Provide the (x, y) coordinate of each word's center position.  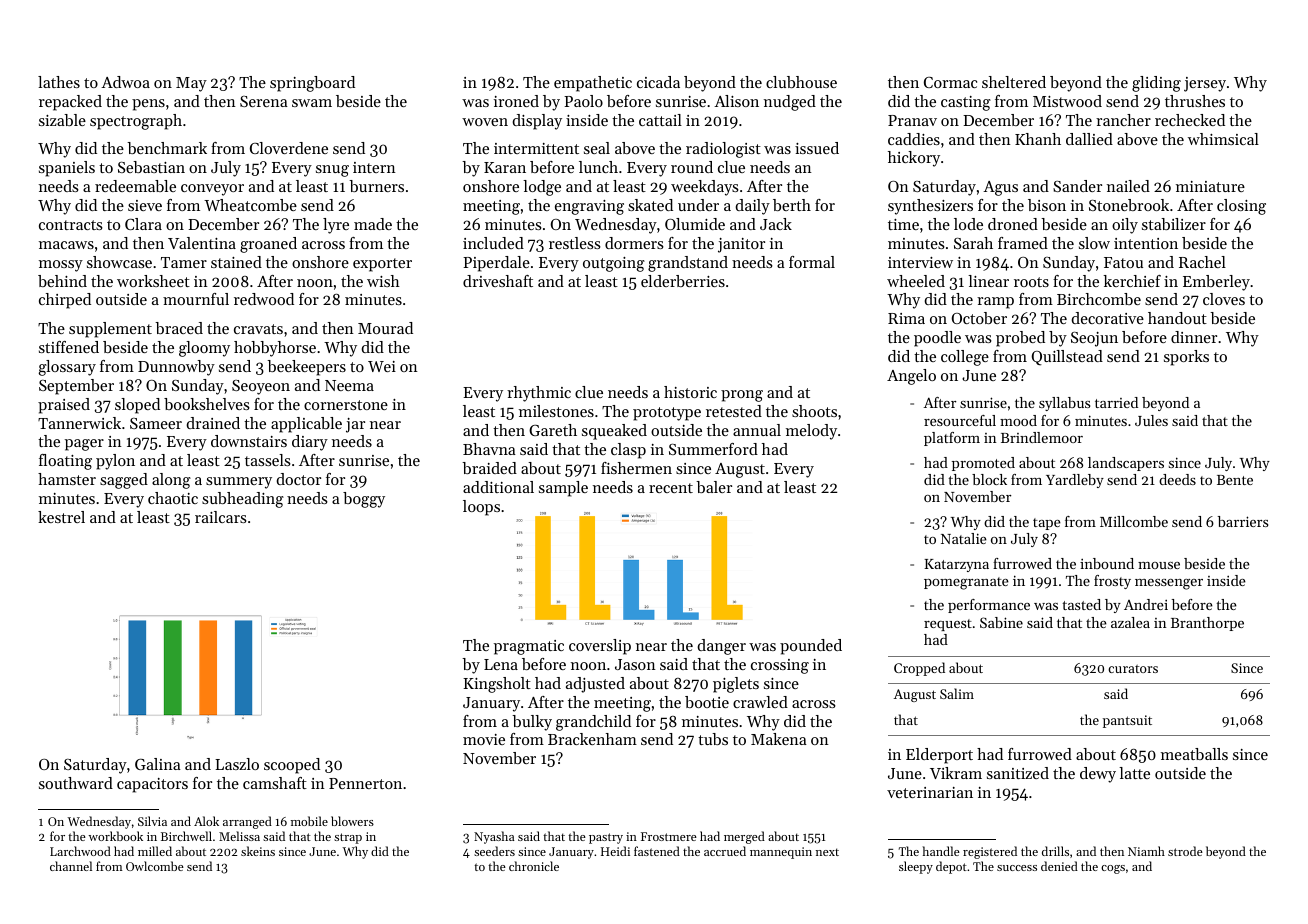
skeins (258, 851)
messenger (1169, 584)
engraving (589, 207)
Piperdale (496, 264)
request (948, 625)
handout (1177, 318)
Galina (158, 764)
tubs (713, 739)
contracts (71, 225)
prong (742, 396)
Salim (957, 693)
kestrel (61, 517)
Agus (1000, 188)
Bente (1235, 480)
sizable (62, 120)
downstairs (249, 441)
